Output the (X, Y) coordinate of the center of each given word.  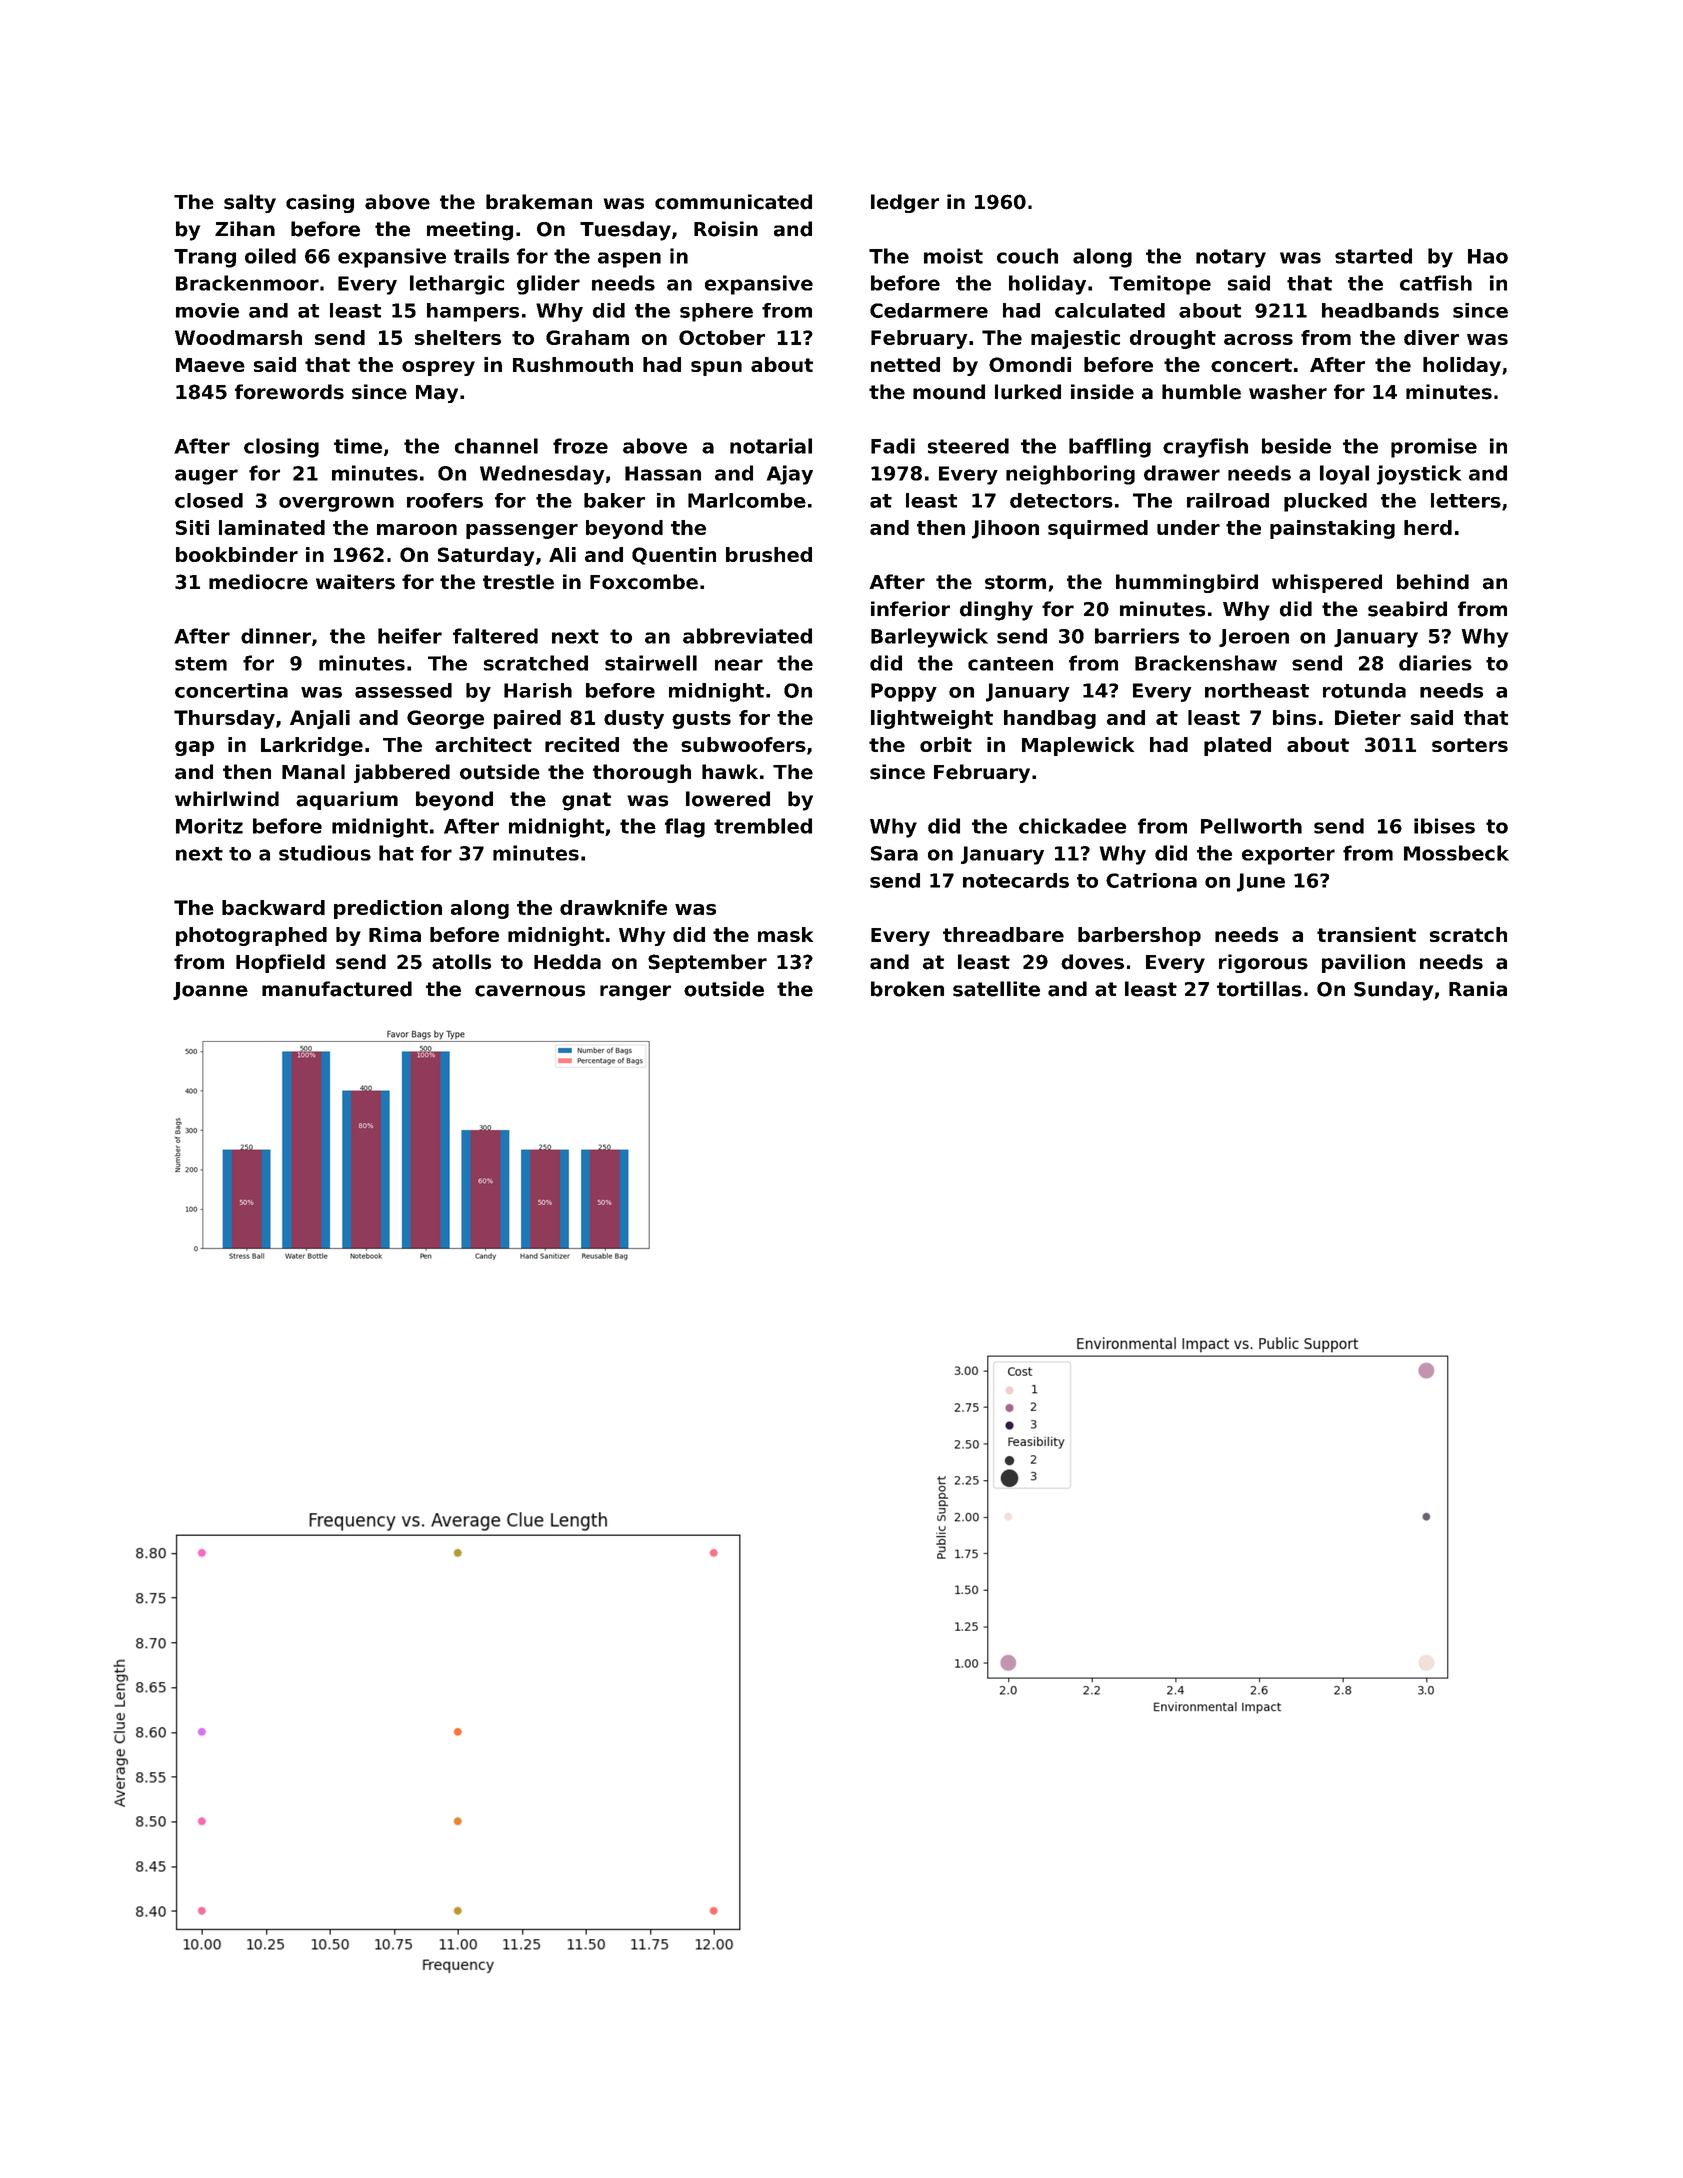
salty (250, 203)
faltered (495, 636)
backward (273, 907)
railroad (1228, 500)
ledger (905, 203)
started (1373, 256)
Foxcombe (644, 582)
